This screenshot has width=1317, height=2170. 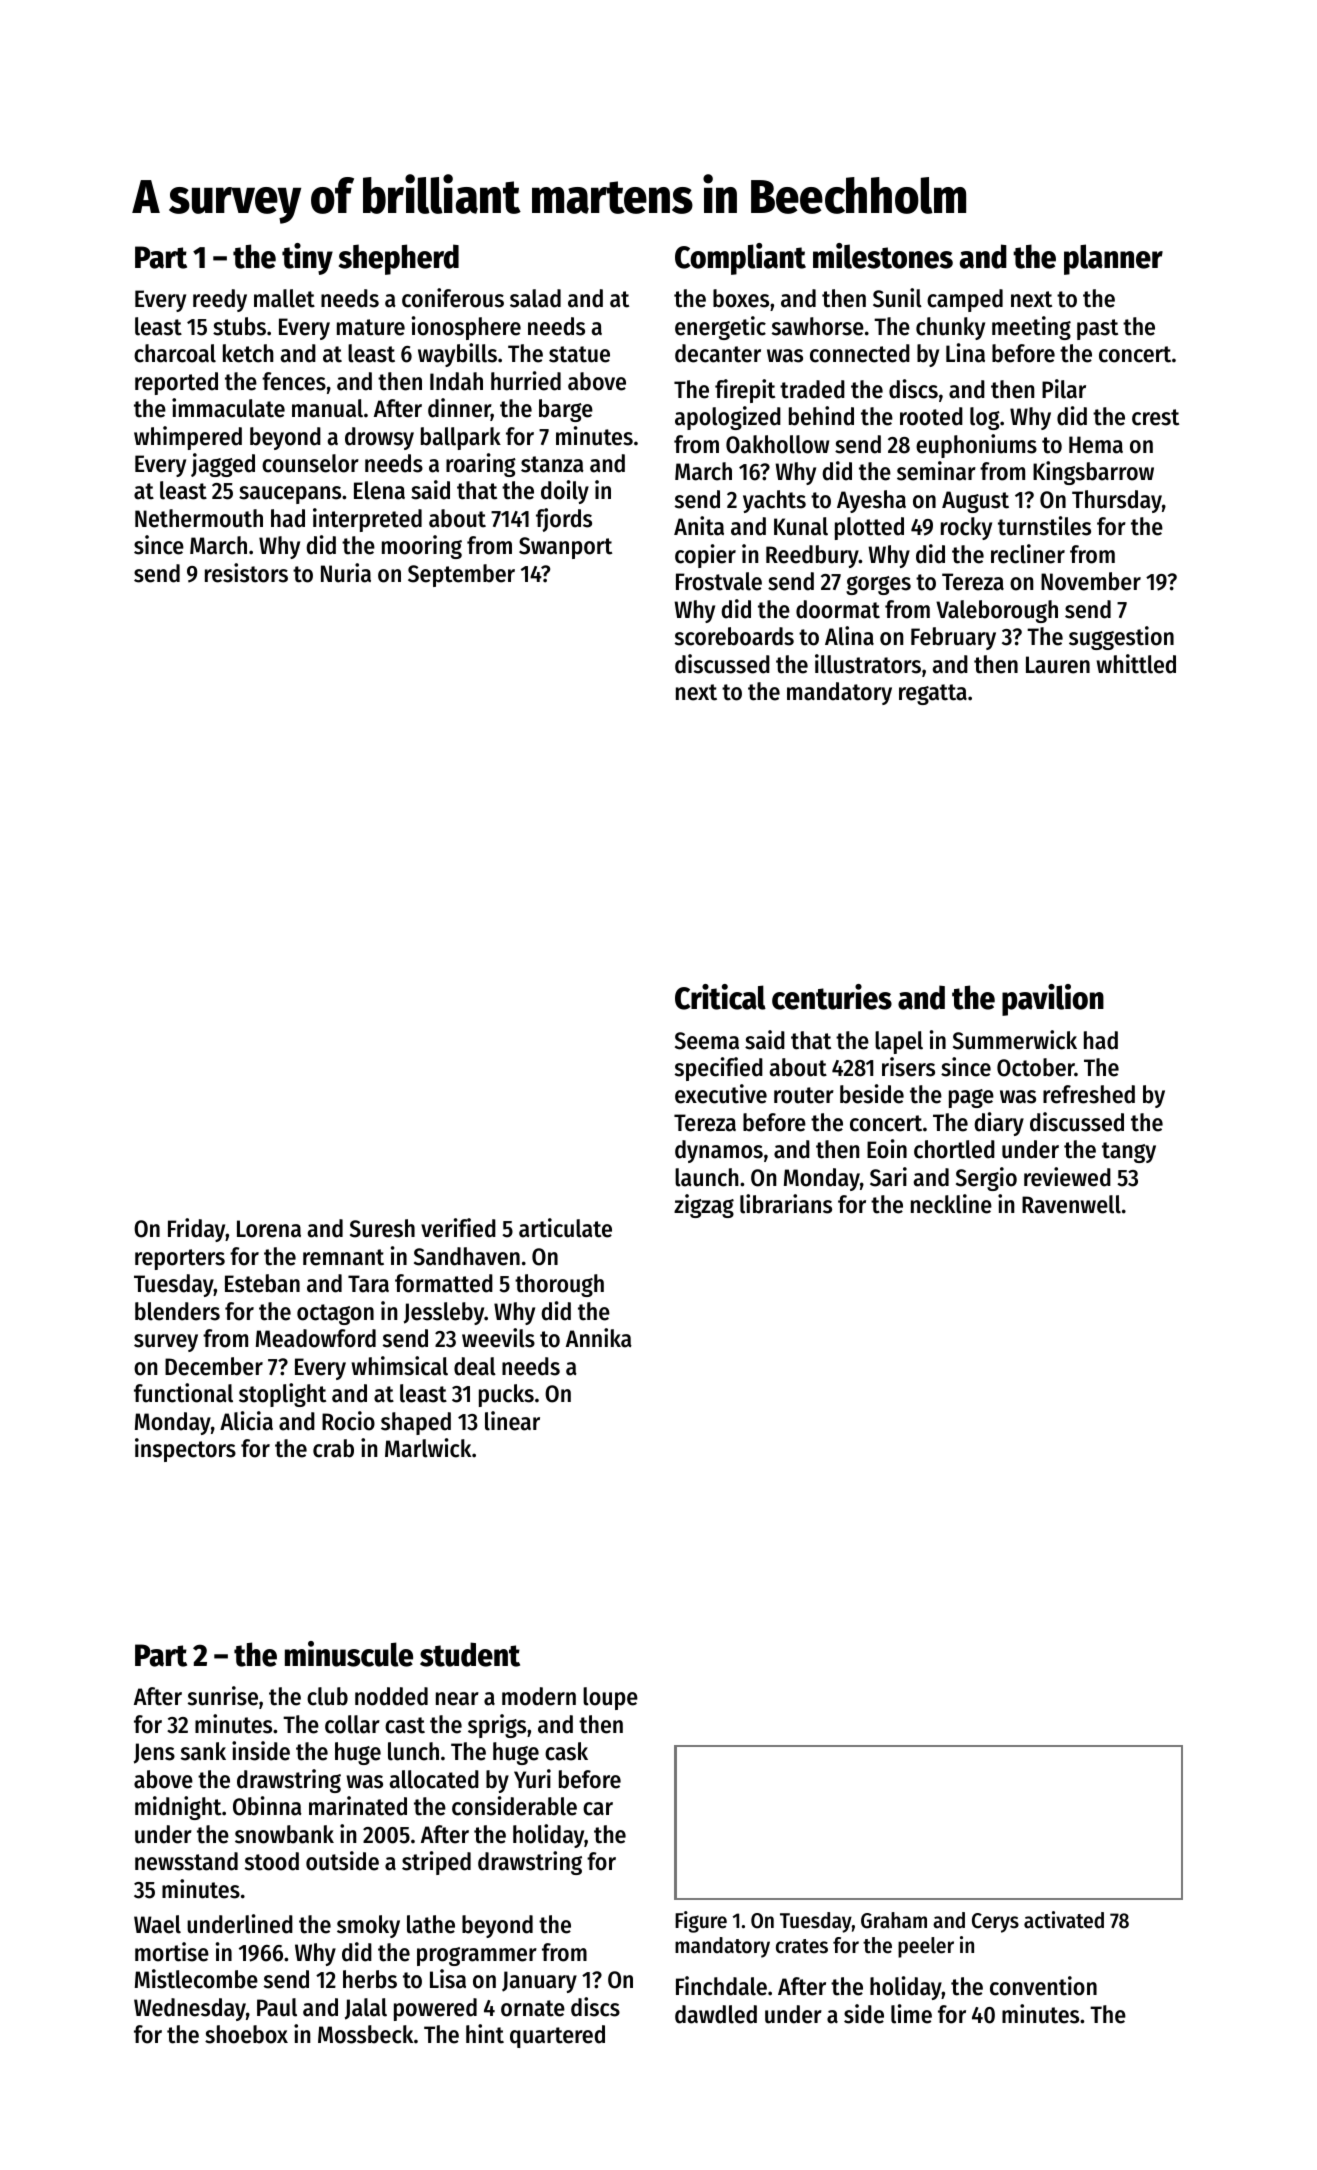 I want to click on refreshed, so click(x=1089, y=1094).
